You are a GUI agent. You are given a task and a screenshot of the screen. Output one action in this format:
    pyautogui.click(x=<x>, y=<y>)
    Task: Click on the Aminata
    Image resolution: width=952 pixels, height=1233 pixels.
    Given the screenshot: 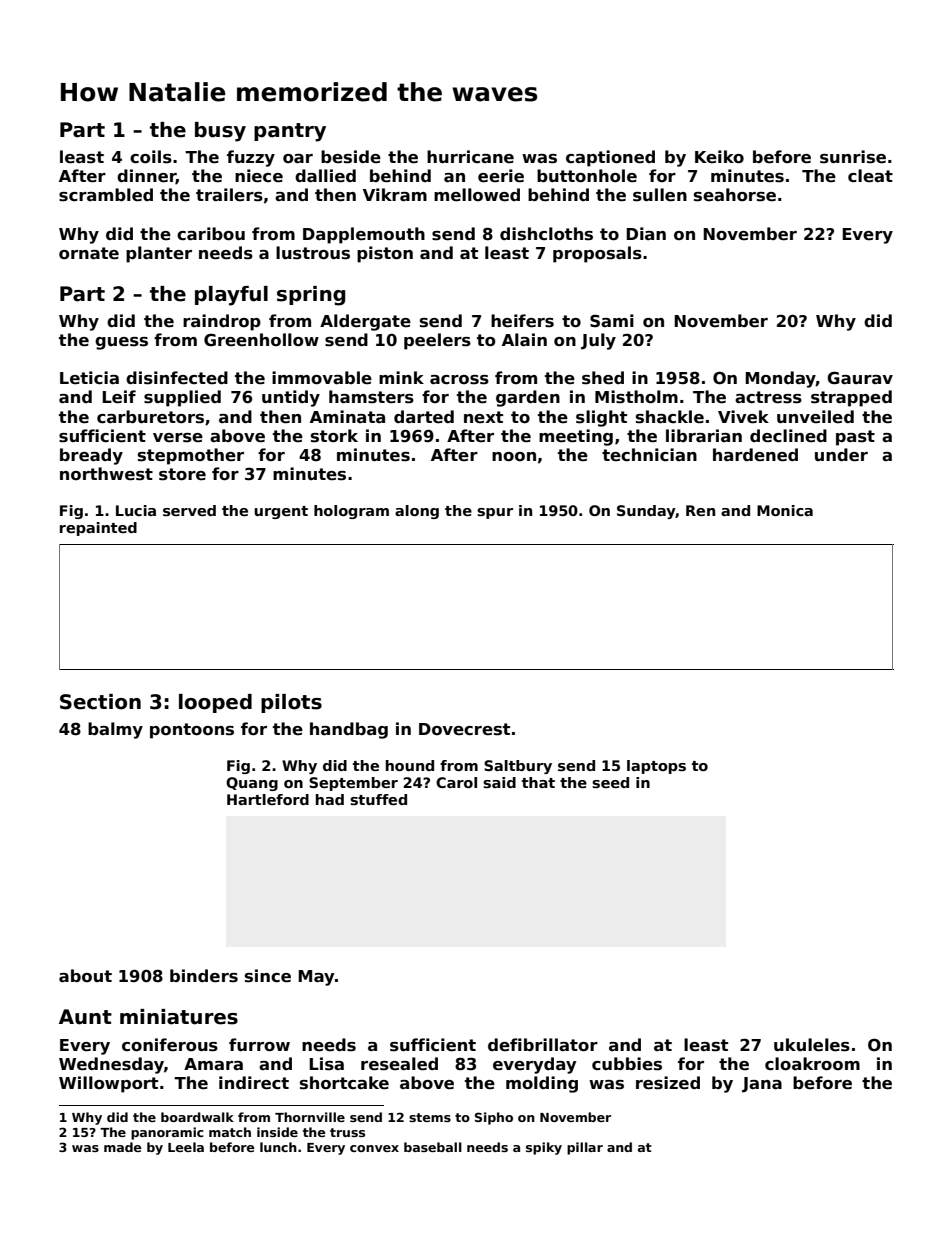 What is the action you would take?
    pyautogui.click(x=347, y=416)
